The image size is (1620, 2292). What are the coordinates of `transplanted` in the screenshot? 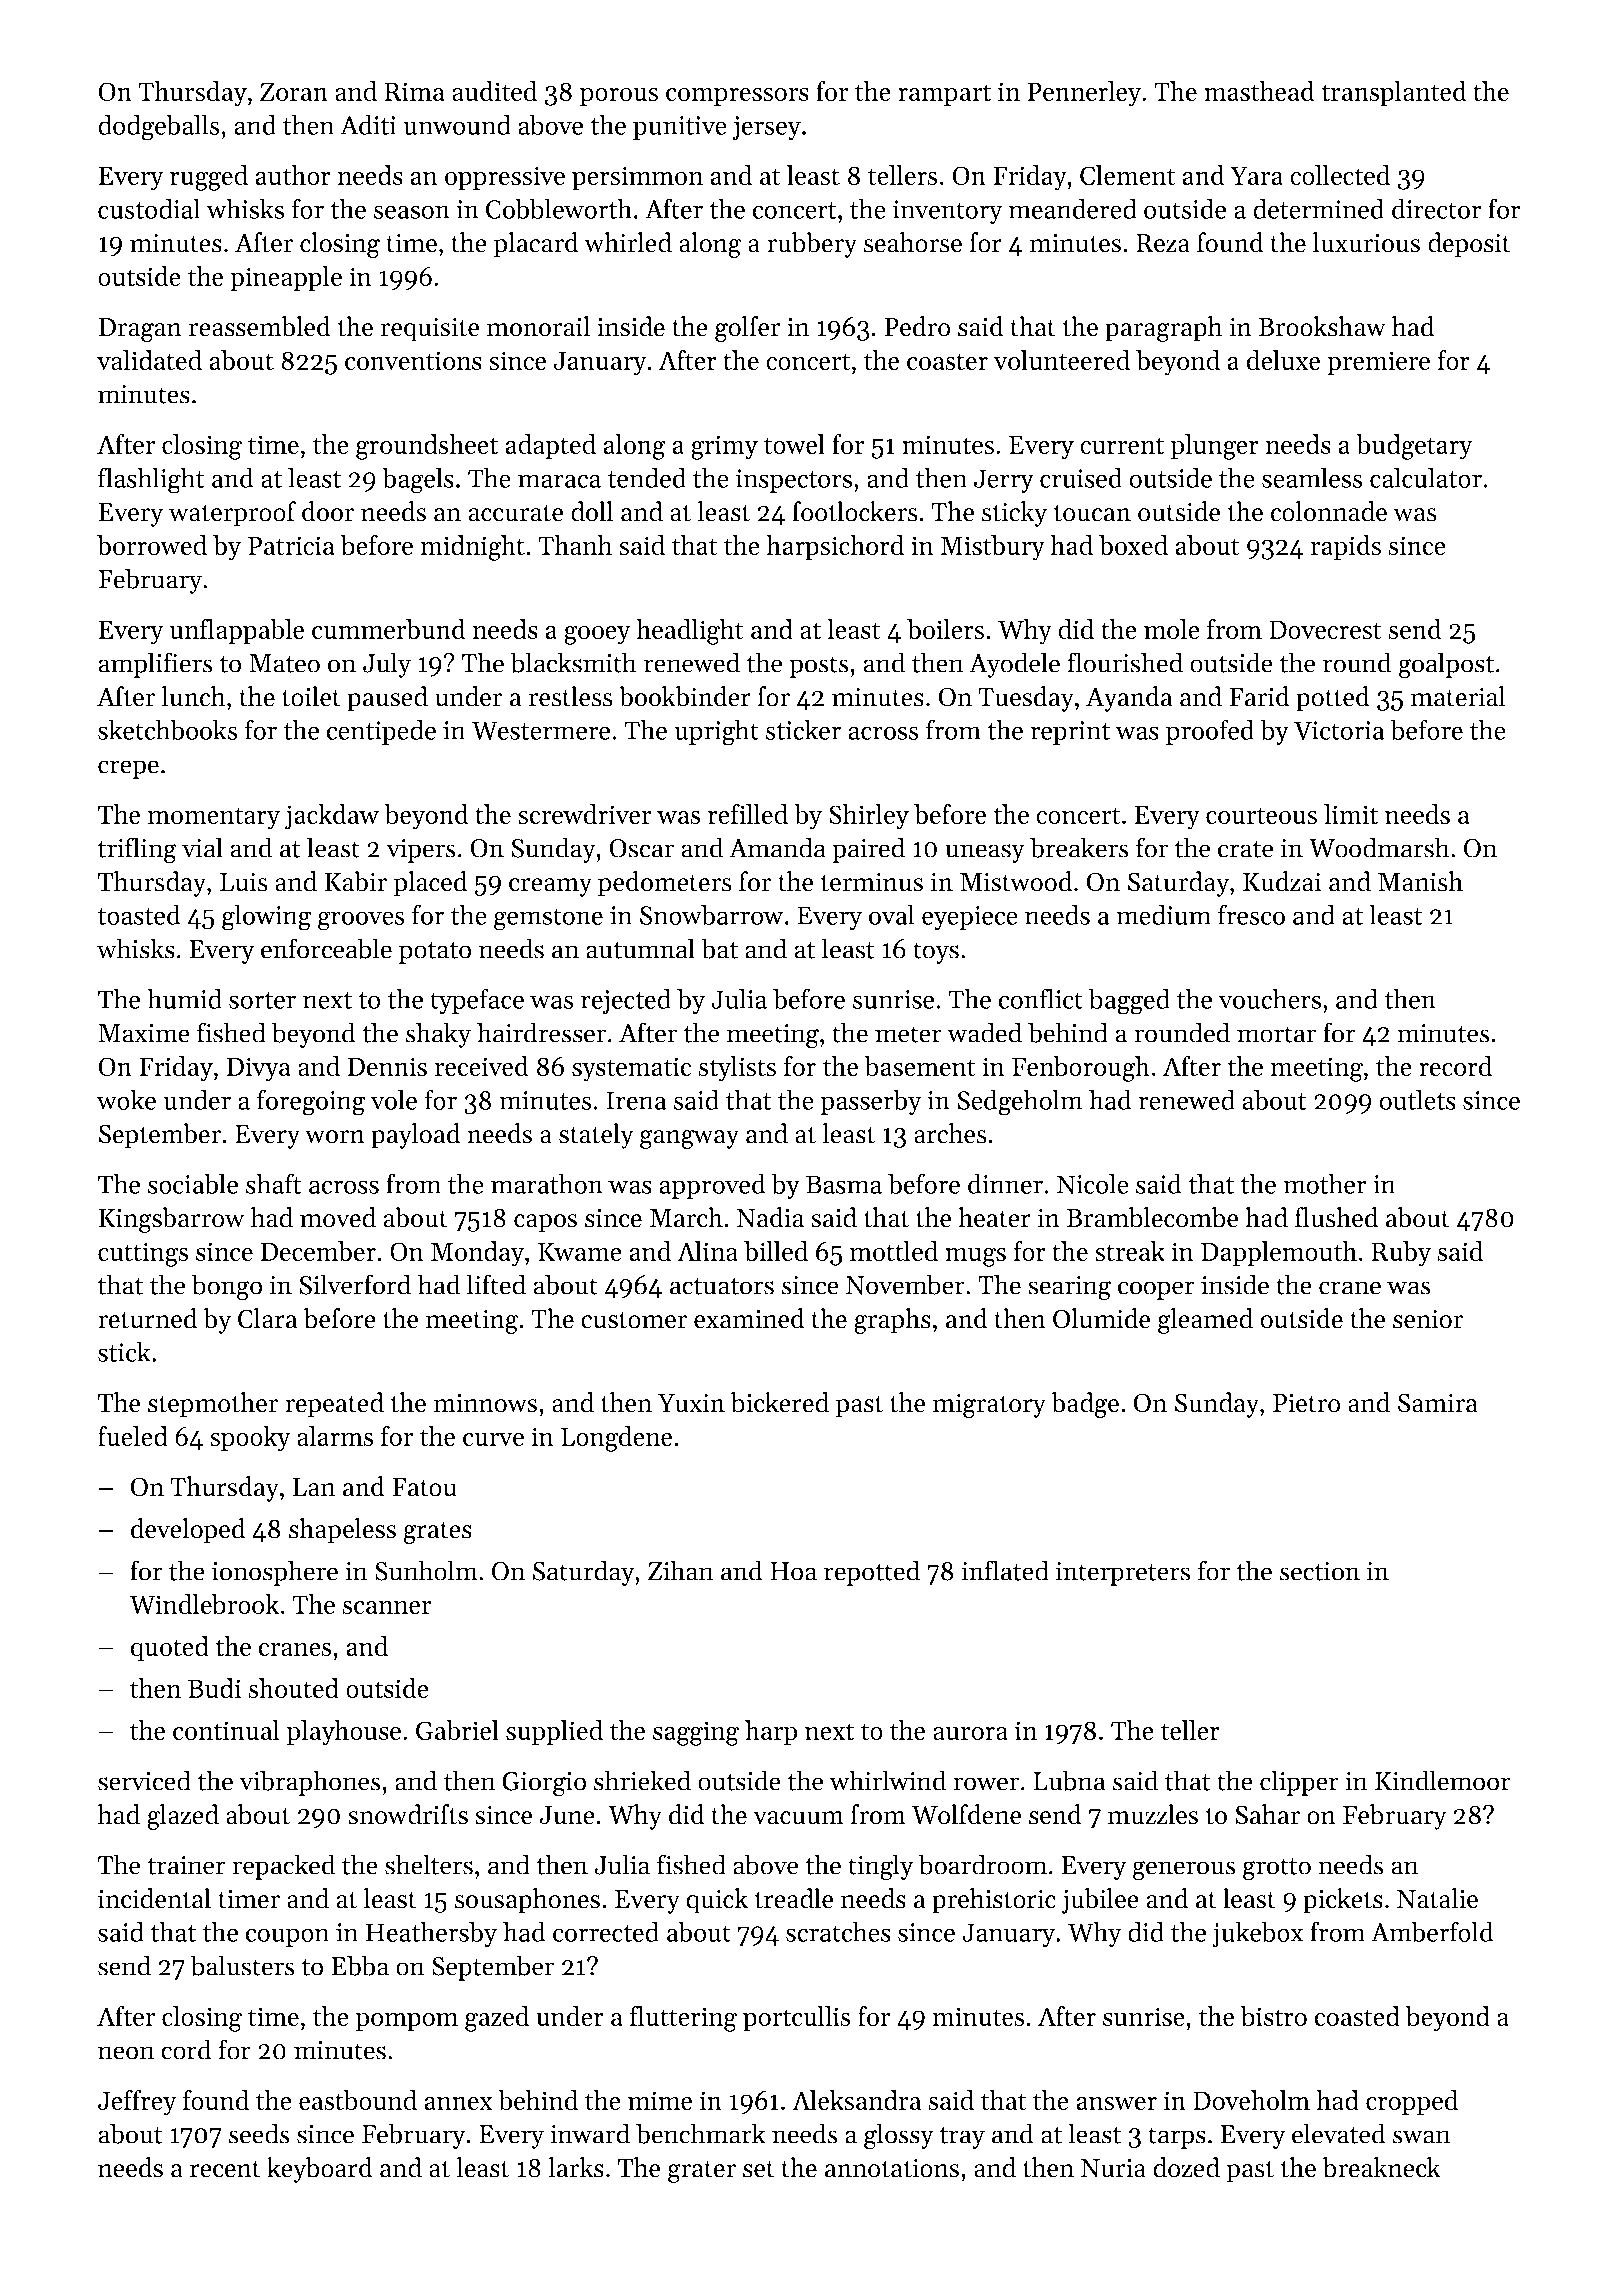 It's located at (1394, 94).
